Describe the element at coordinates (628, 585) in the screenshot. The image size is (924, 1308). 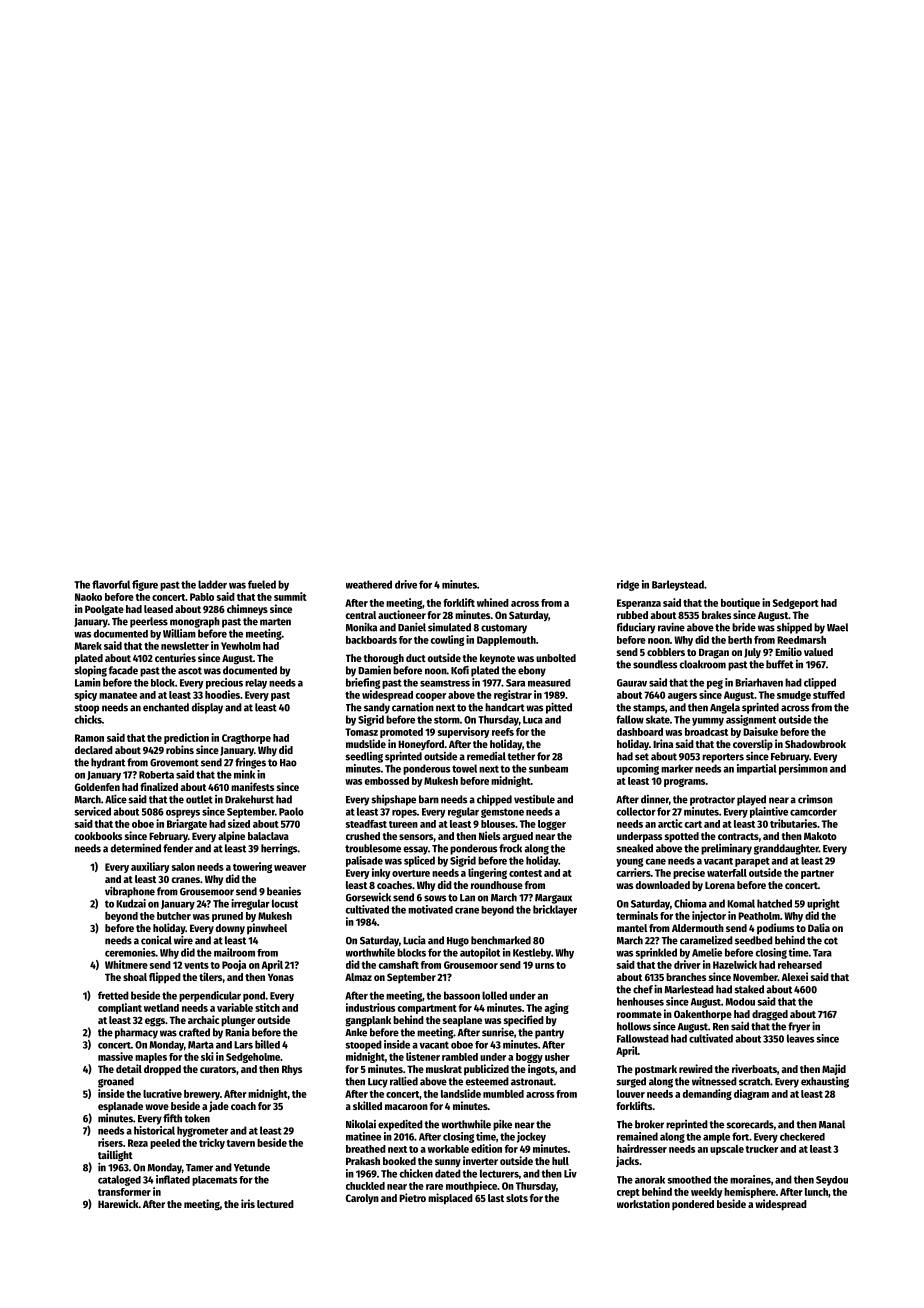
I see `ridge` at that location.
